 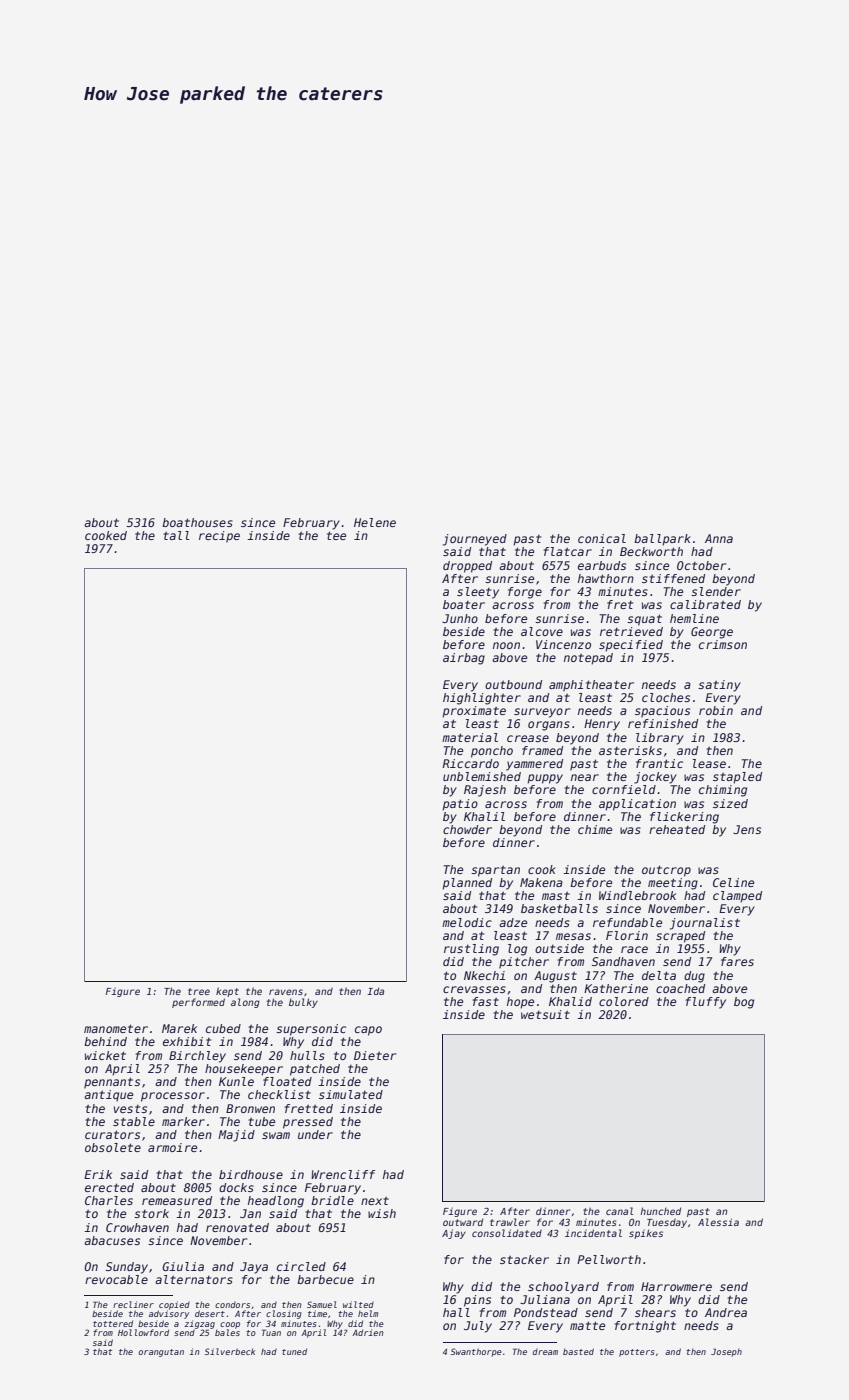 I want to click on Celine, so click(x=733, y=882).
